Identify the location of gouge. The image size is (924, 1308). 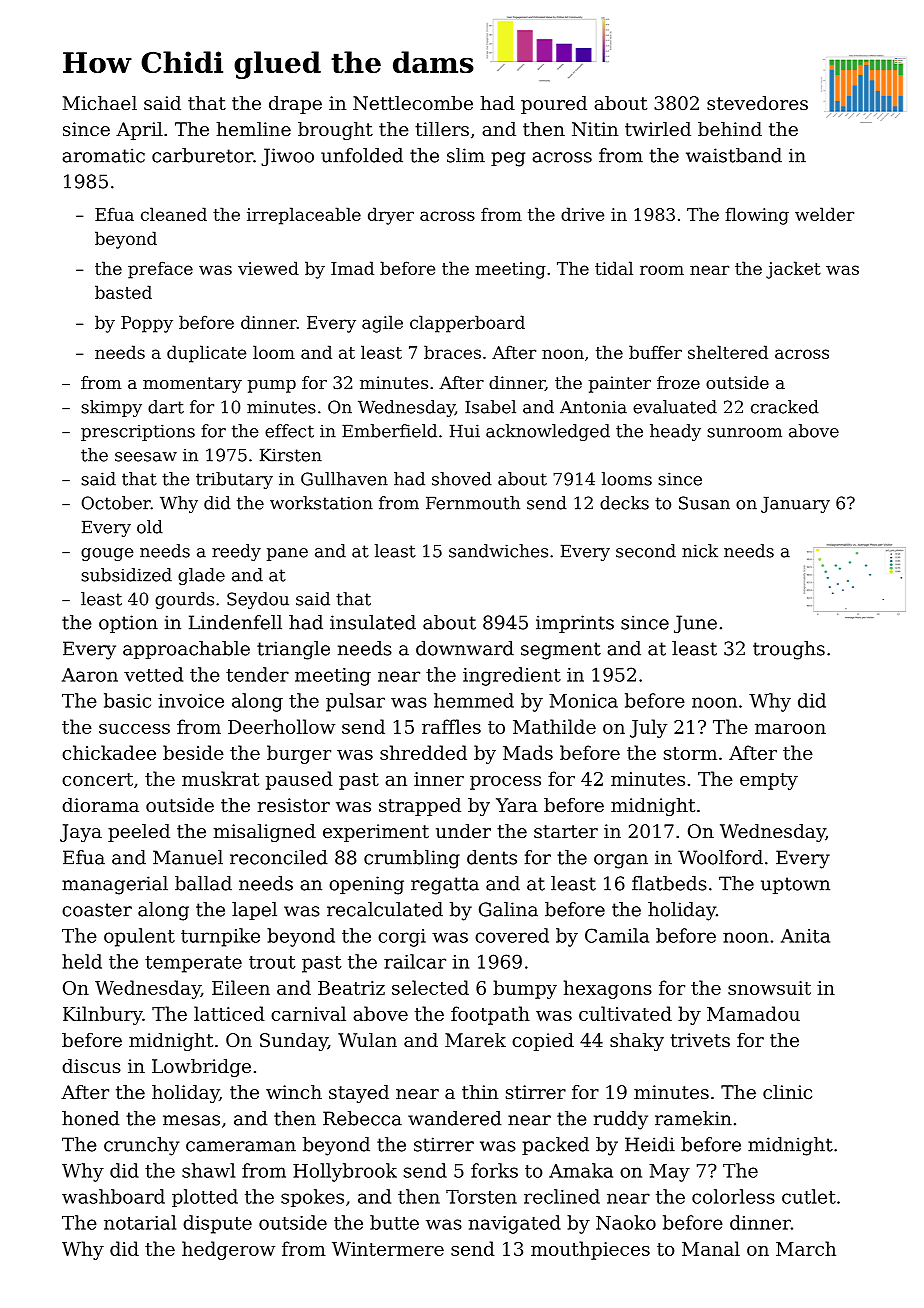
(107, 554).
